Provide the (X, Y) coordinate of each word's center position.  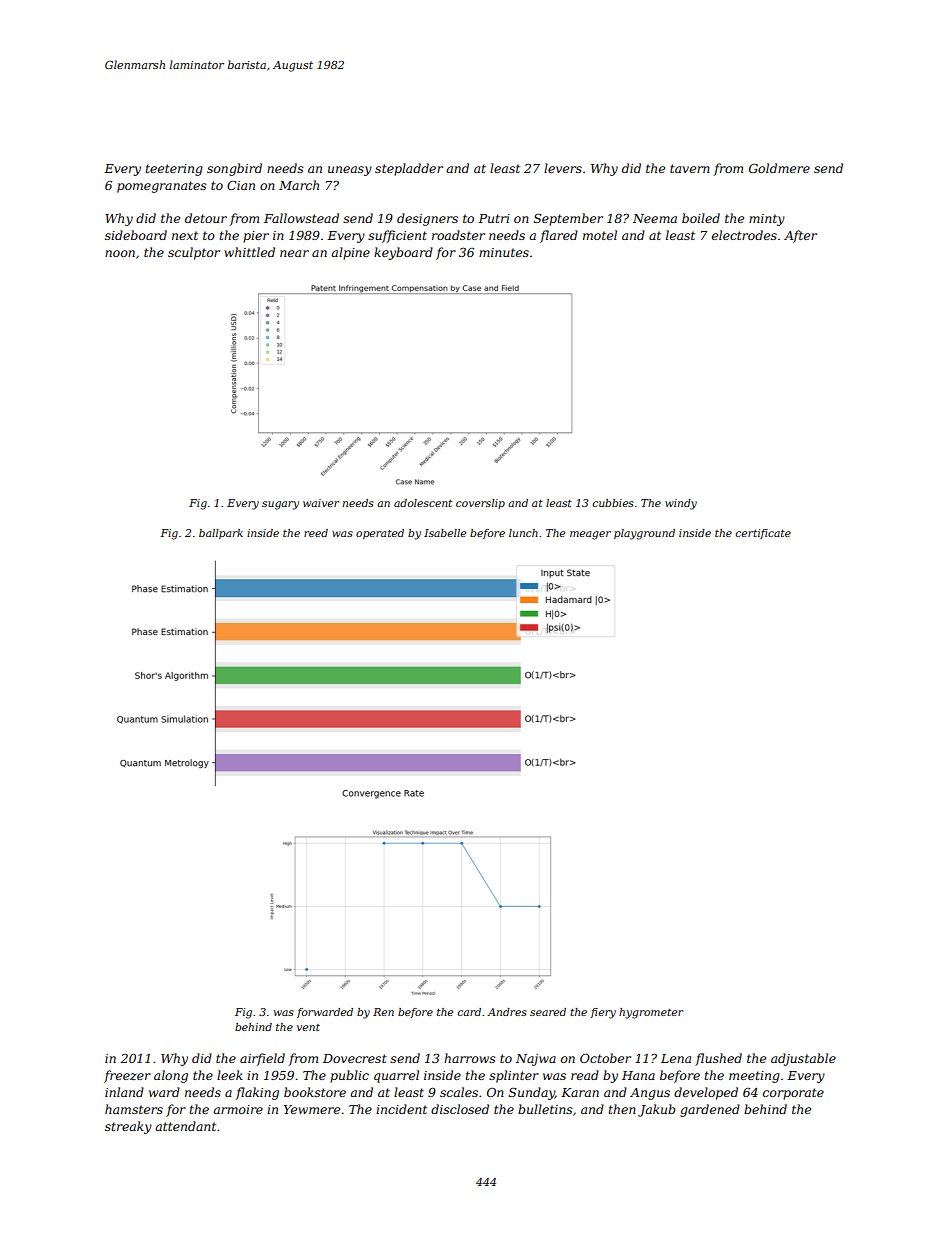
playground (644, 534)
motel (600, 235)
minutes (504, 252)
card (469, 1012)
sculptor (194, 253)
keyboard (403, 253)
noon (120, 253)
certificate (763, 534)
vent (308, 1027)
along (171, 1076)
